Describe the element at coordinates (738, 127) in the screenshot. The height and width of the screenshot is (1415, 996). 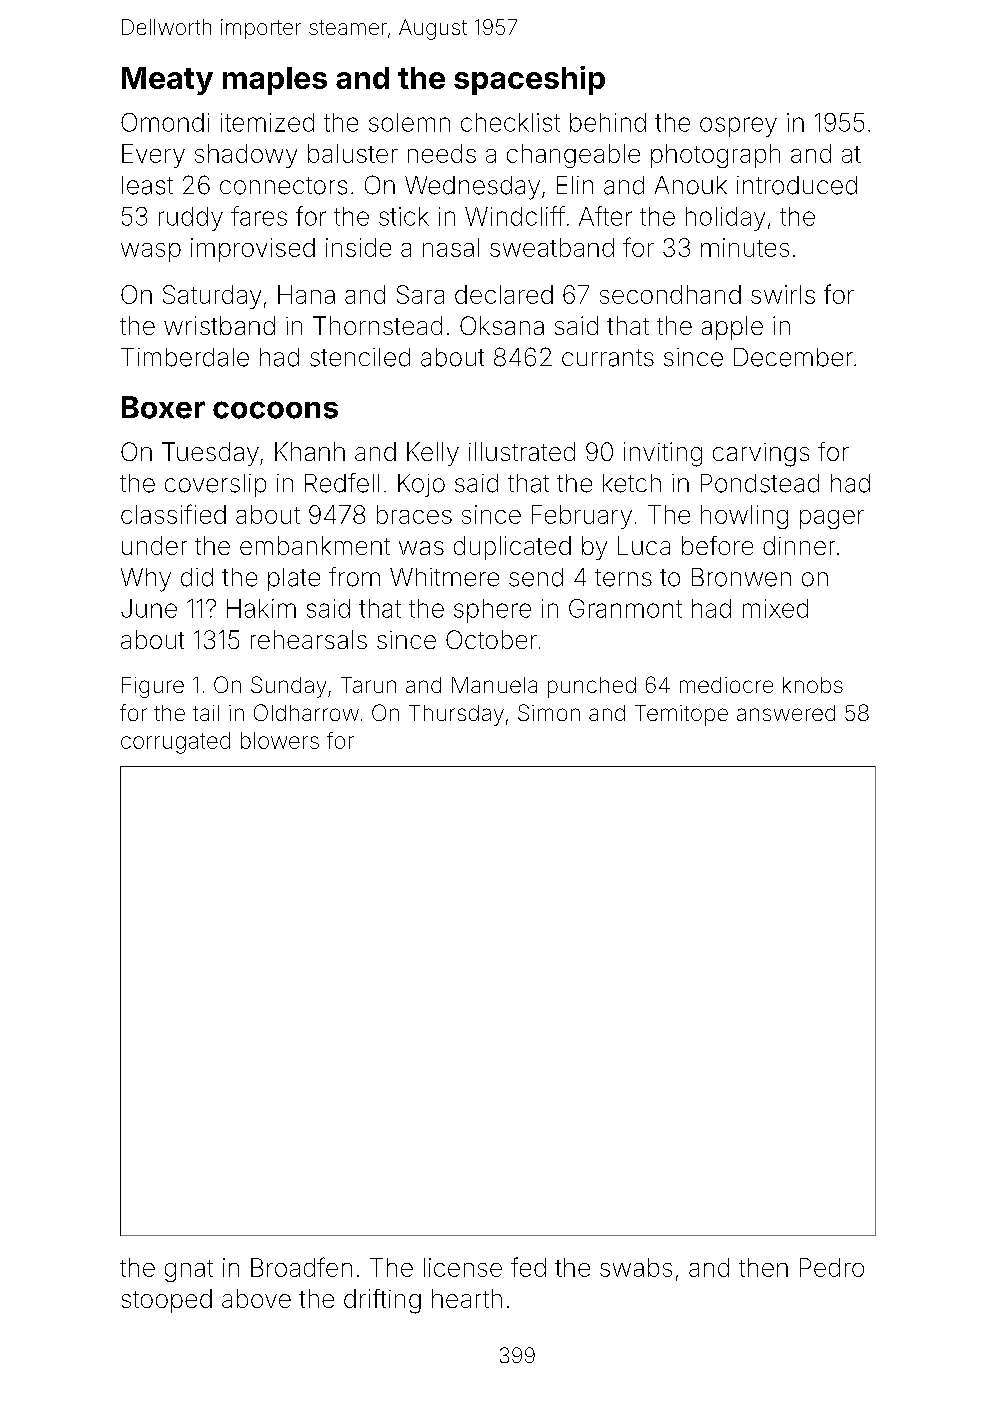
I see `osprey` at that location.
